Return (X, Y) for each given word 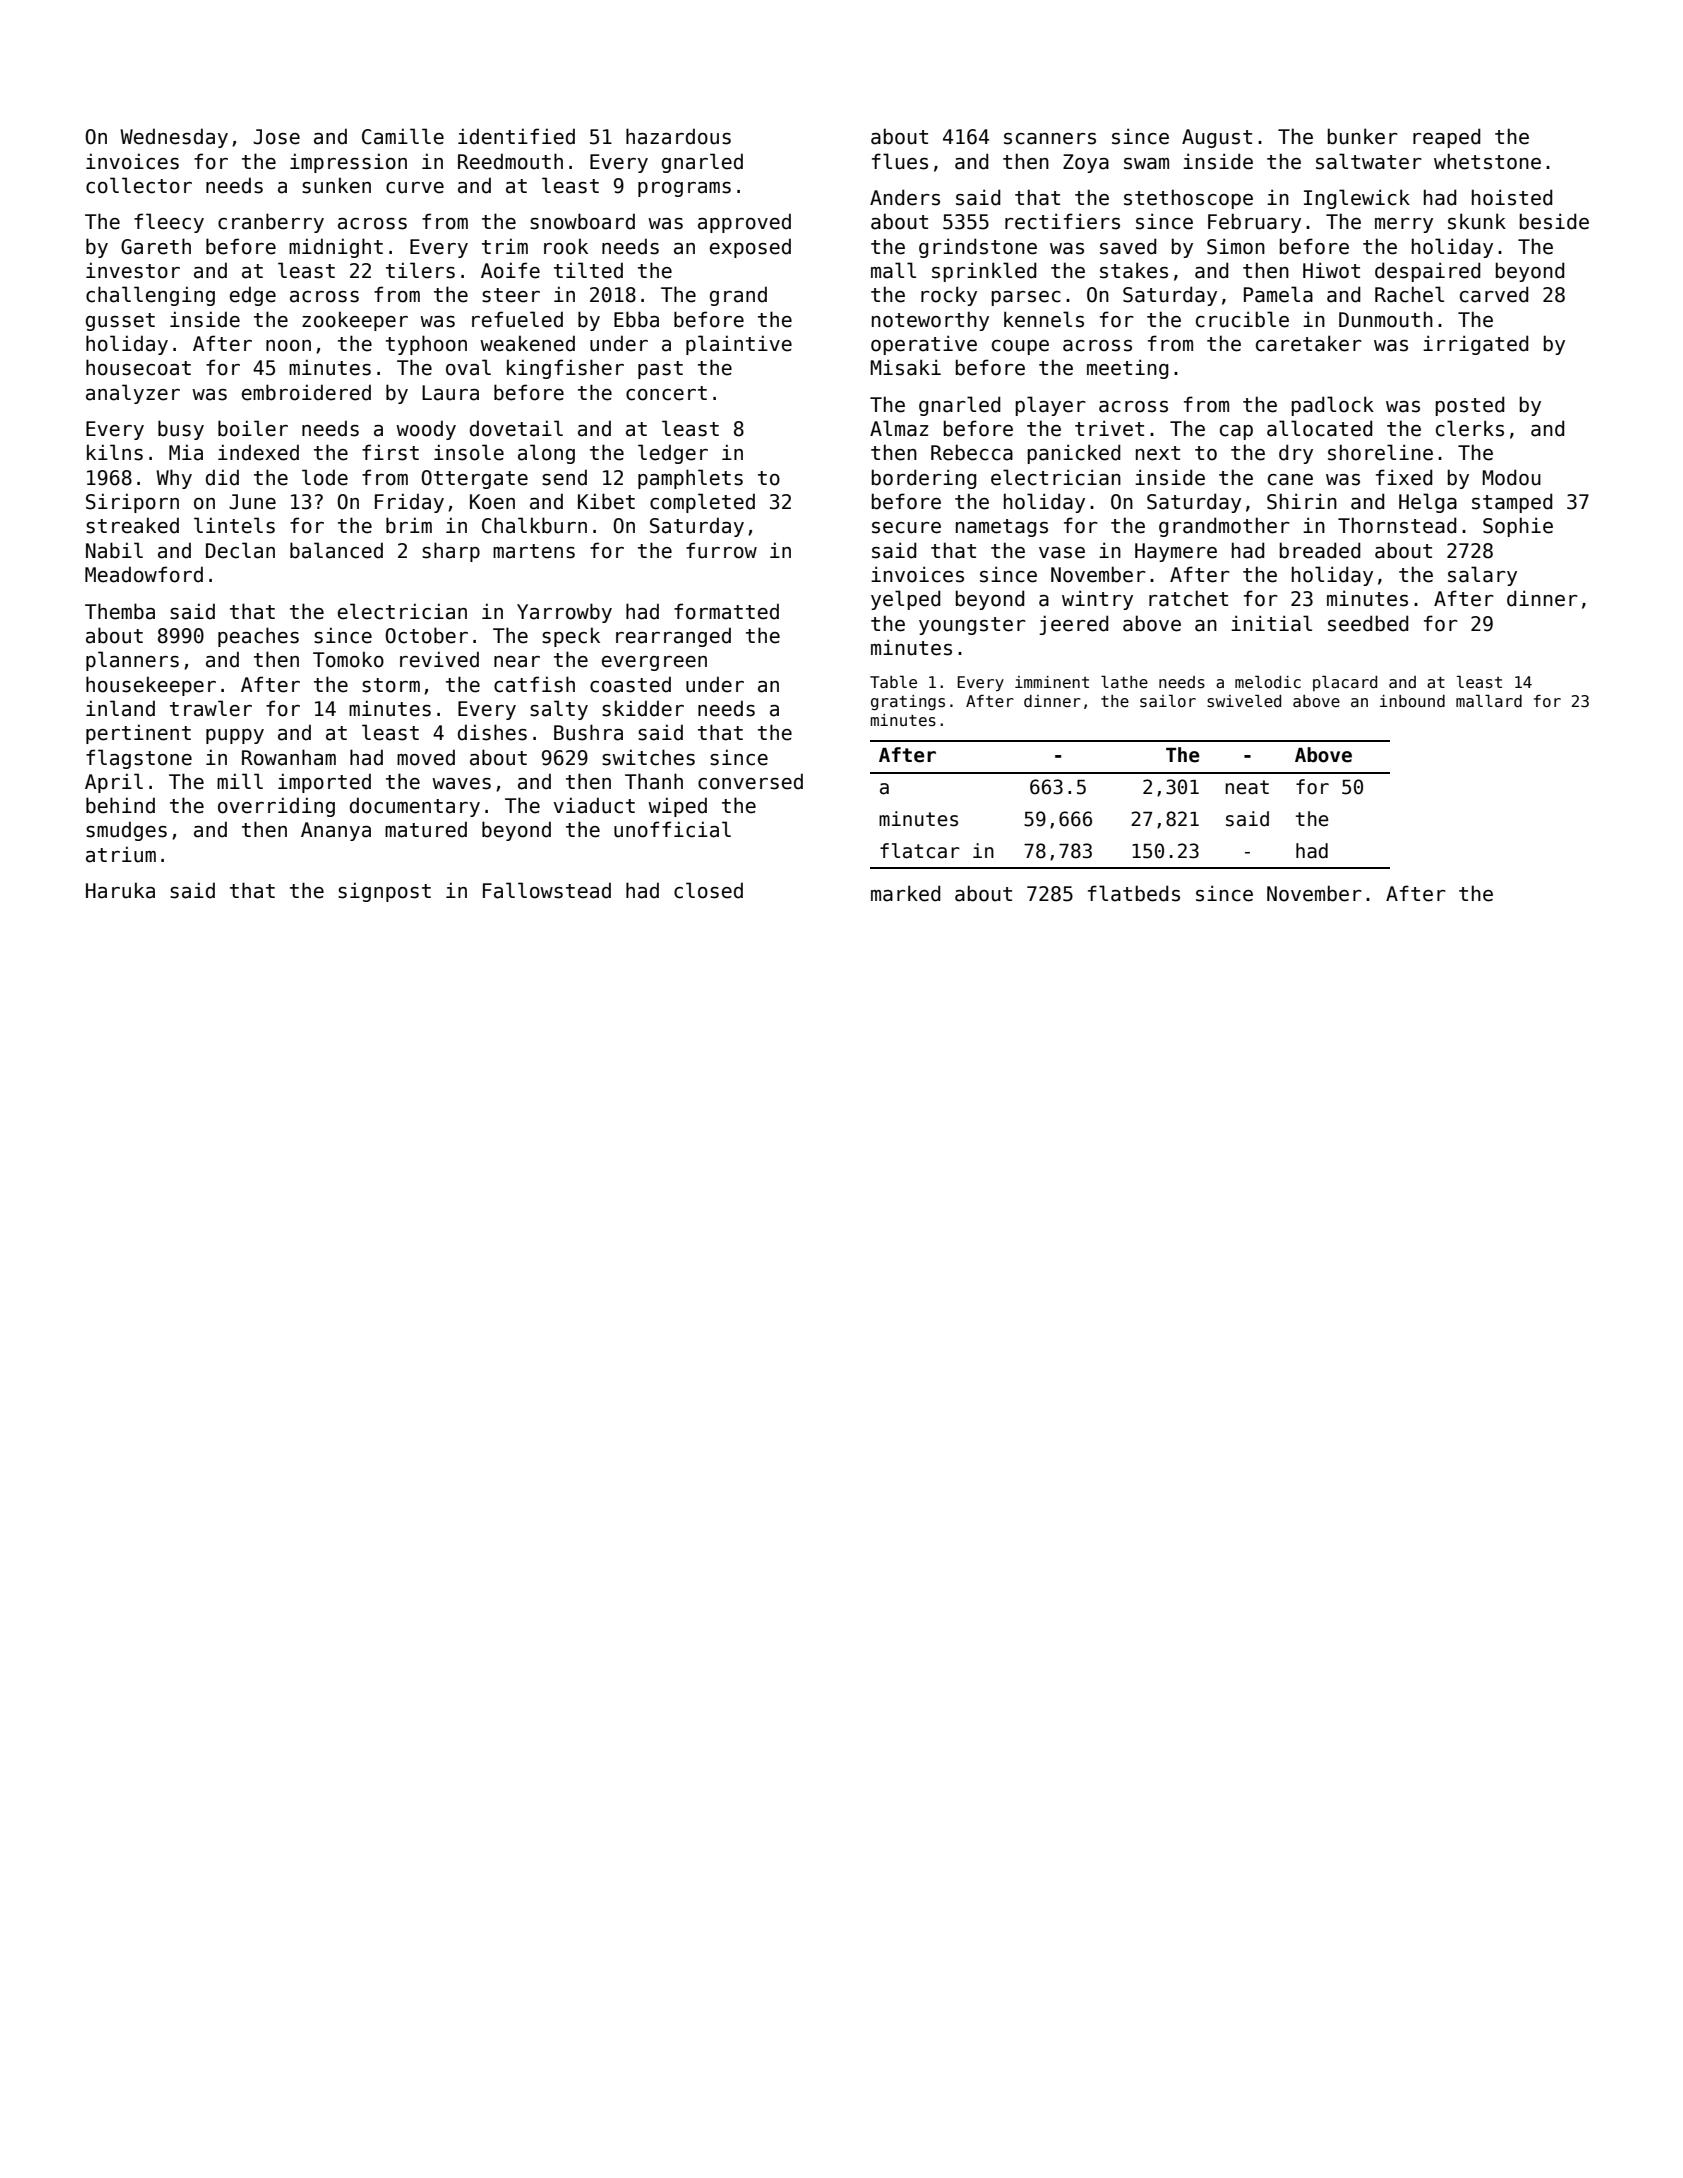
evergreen (654, 663)
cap (1236, 432)
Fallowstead (547, 890)
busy (181, 430)
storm (391, 685)
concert (666, 393)
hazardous (678, 136)
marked (905, 893)
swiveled (1244, 701)
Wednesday (174, 138)
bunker (1363, 136)
